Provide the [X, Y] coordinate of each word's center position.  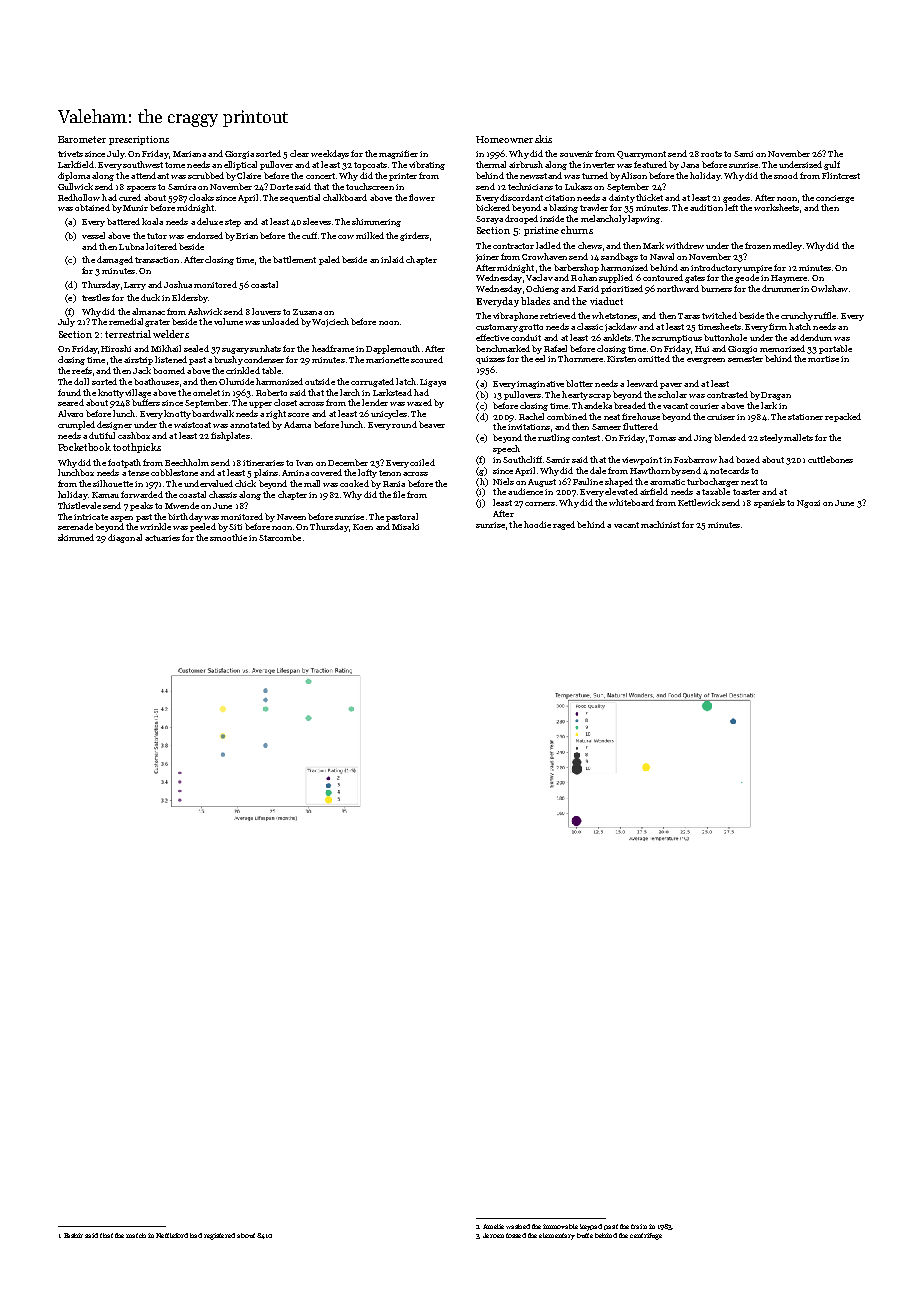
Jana [690, 165]
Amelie [493, 1226]
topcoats [370, 166]
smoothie [228, 537]
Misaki [405, 526]
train [639, 1226]
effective [492, 337]
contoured [663, 277]
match [136, 1235]
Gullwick [75, 186]
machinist [660, 524]
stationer [805, 417]
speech [506, 449]
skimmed [76, 537]
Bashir [73, 1235]
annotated [250, 424]
